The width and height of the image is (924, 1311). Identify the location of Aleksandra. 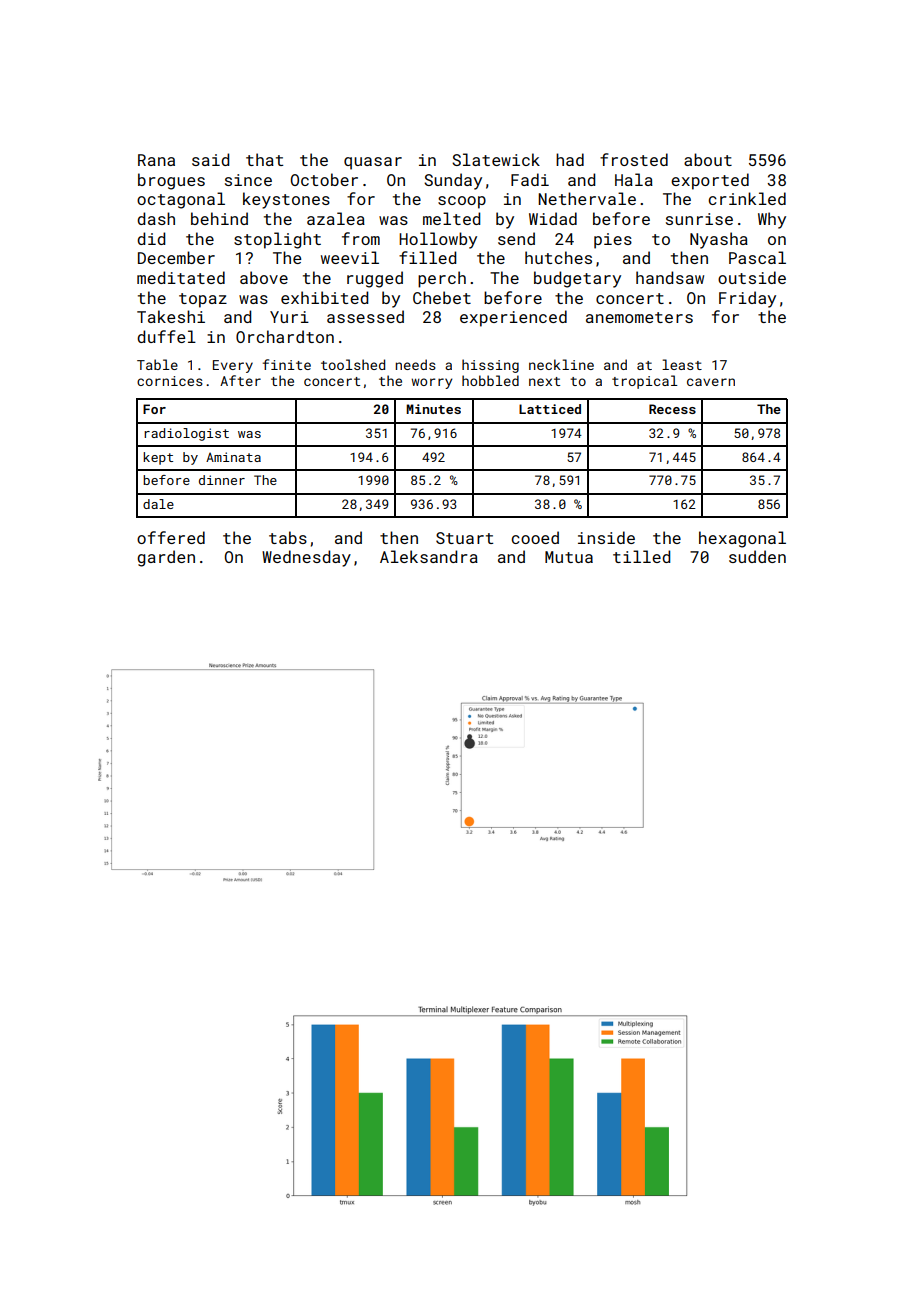
(429, 556).
